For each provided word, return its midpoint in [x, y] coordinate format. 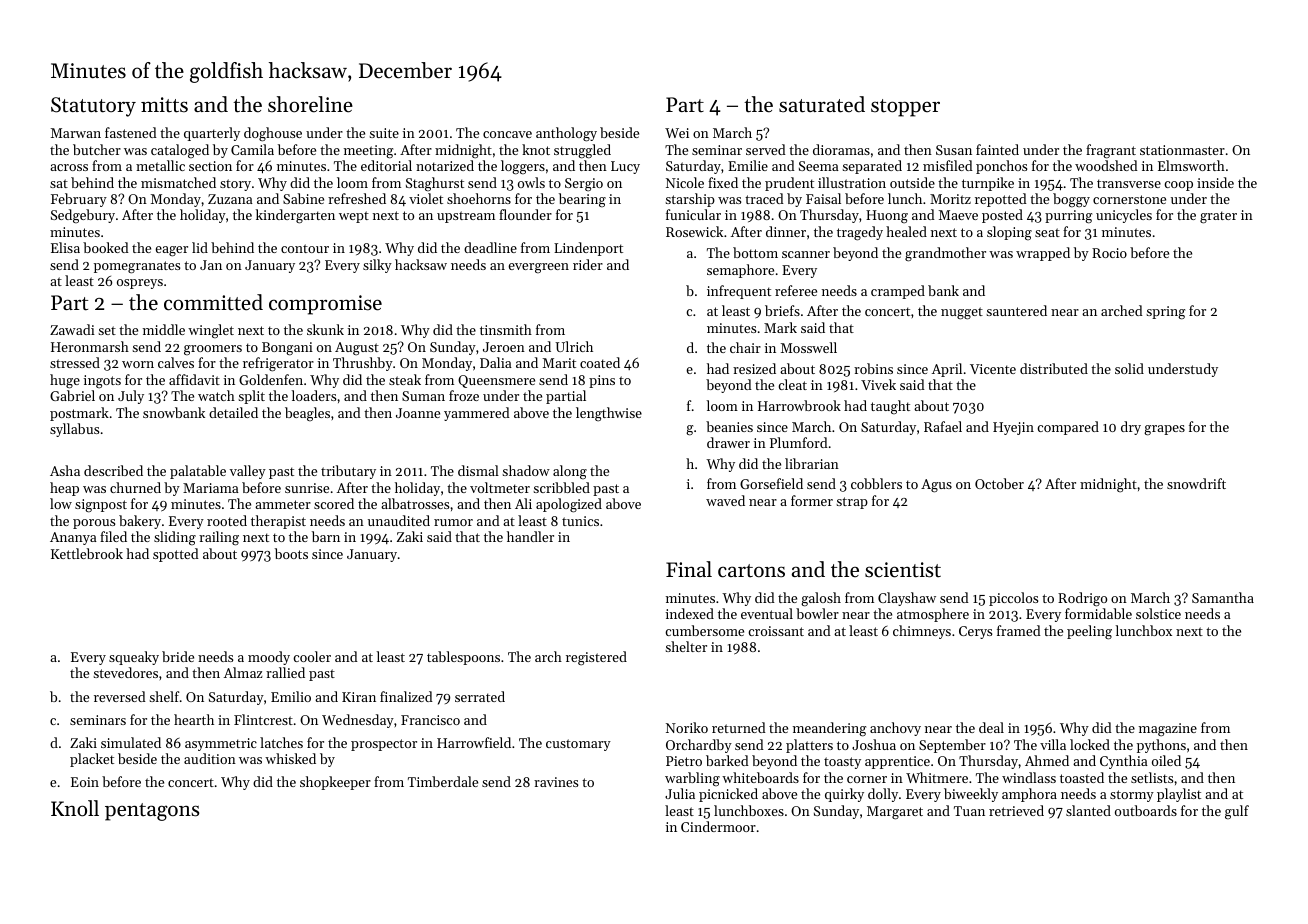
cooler [312, 656]
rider [588, 264]
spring [1165, 313]
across [69, 167]
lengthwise [609, 414]
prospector [384, 745]
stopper [905, 108]
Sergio [584, 185]
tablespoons [463, 658]
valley [248, 472]
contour [305, 248]
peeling [1089, 632]
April [947, 370]
